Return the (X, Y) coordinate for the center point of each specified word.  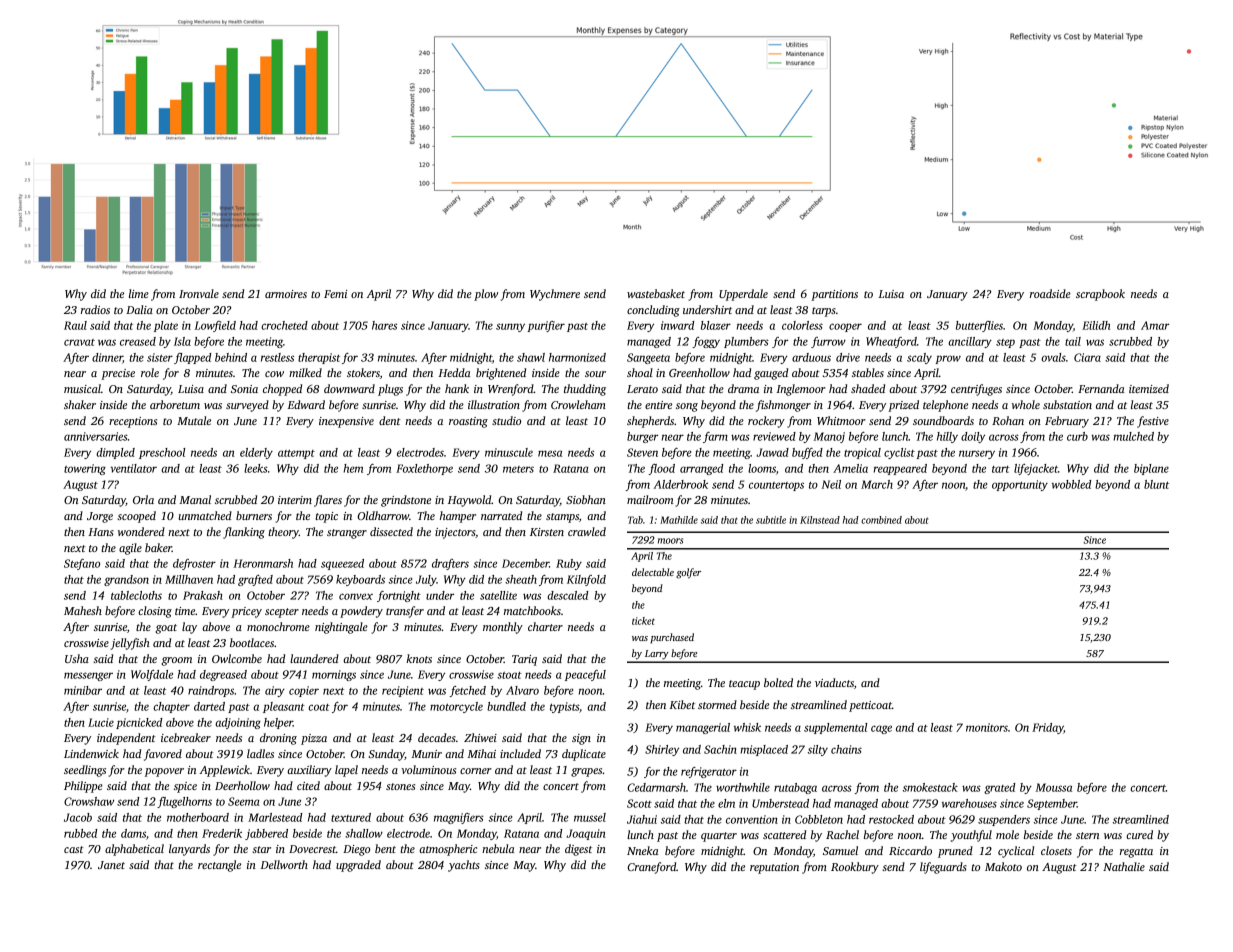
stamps (562, 518)
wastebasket (656, 293)
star (261, 849)
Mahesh (83, 610)
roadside (1050, 293)
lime (139, 293)
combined (881, 520)
